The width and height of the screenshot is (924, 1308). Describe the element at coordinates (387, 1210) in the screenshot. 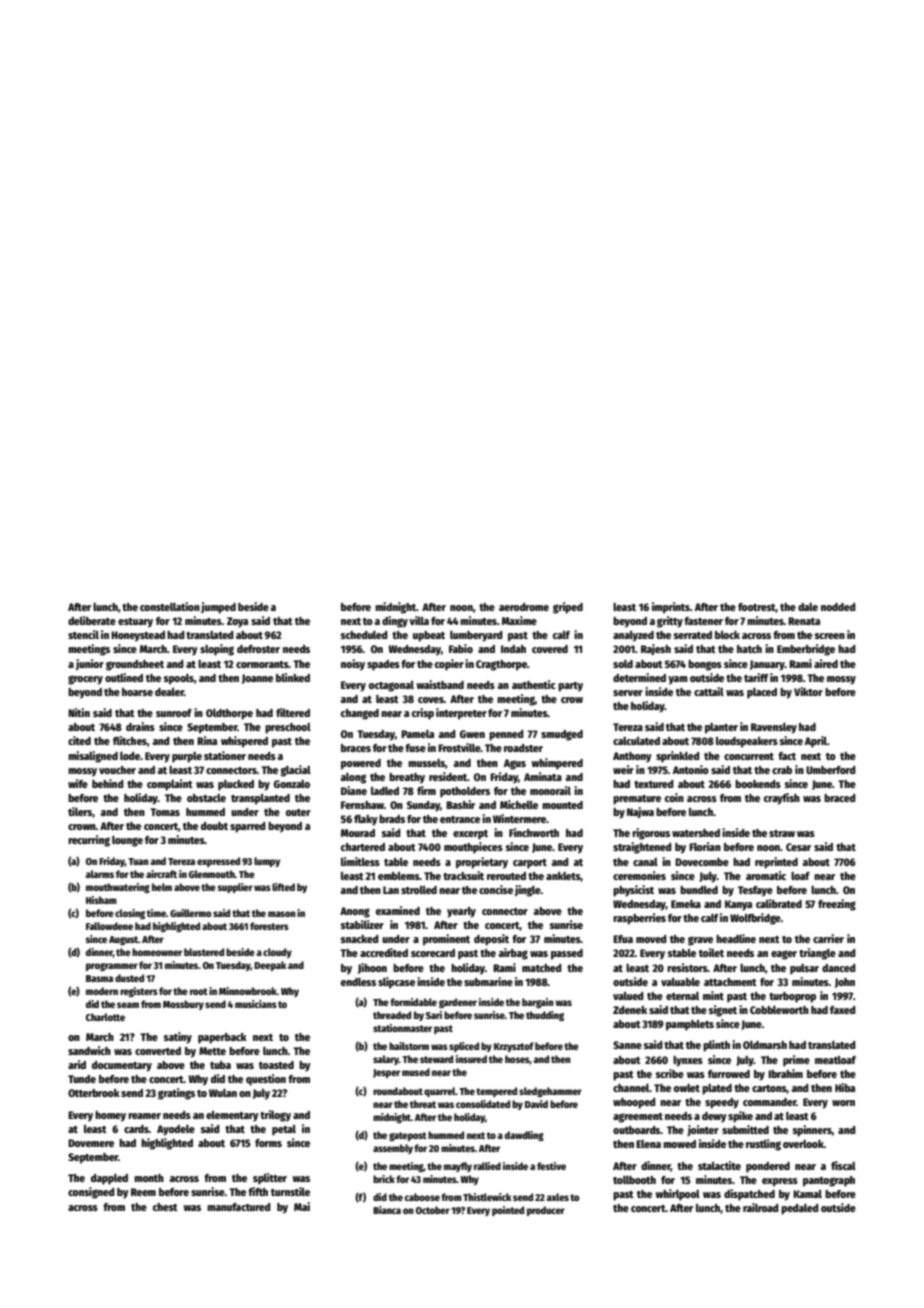

I see `Bianca` at that location.
